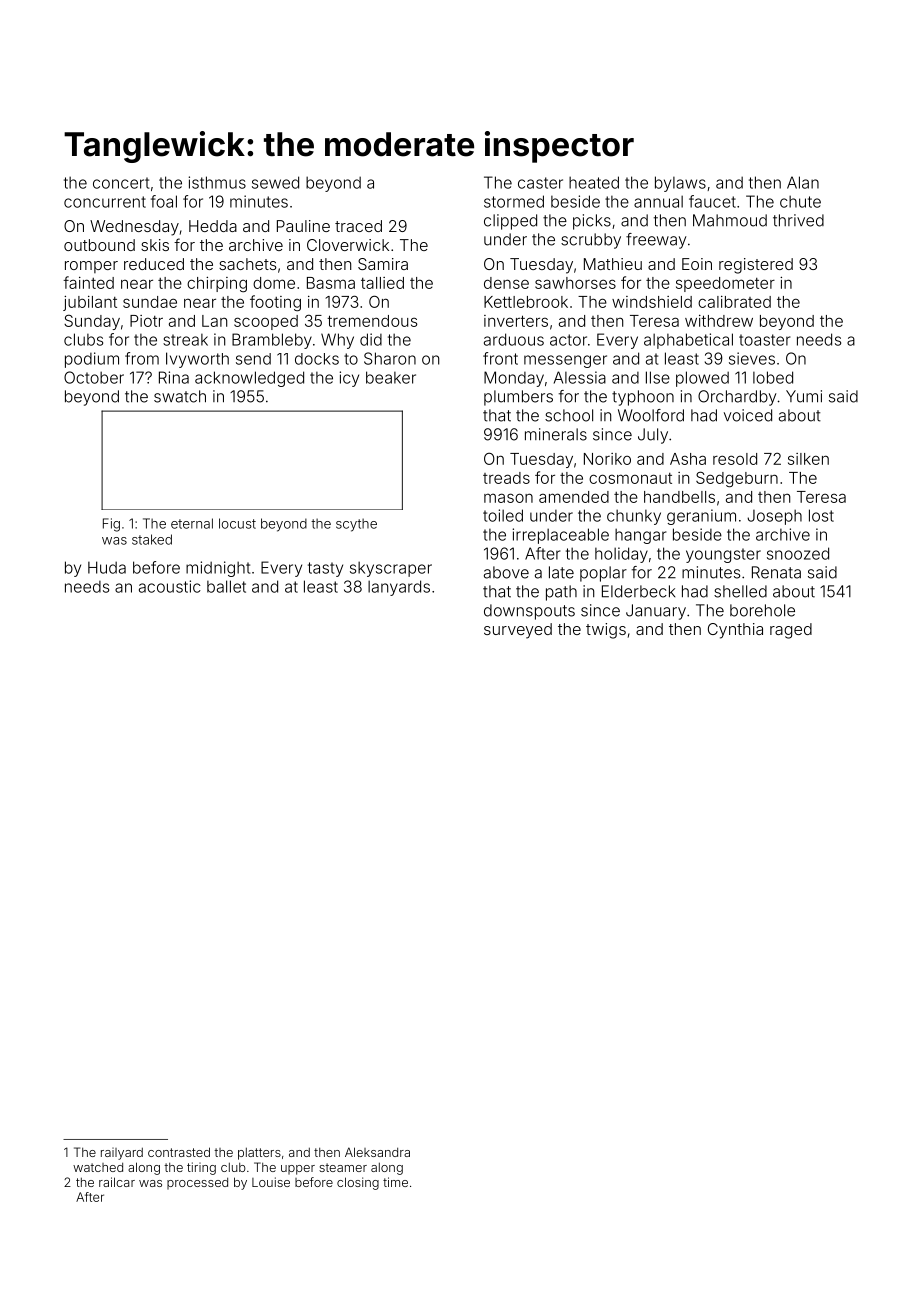  Describe the element at coordinates (247, 264) in the document. I see `sachets` at that location.
